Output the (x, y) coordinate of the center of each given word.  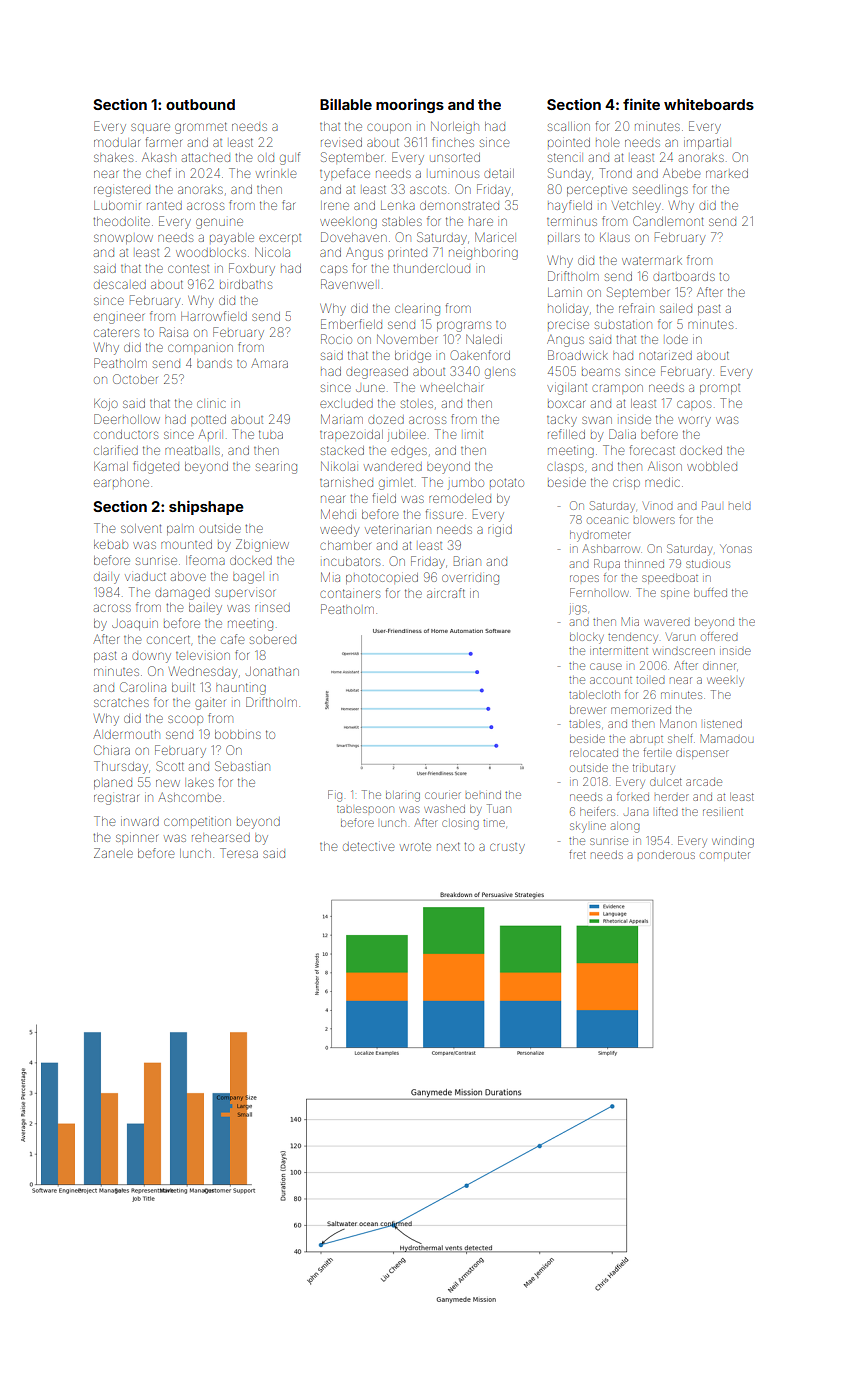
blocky (587, 638)
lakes (201, 783)
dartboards (684, 276)
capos (694, 404)
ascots (428, 189)
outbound (200, 104)
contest (188, 269)
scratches (121, 703)
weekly (725, 681)
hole (607, 142)
